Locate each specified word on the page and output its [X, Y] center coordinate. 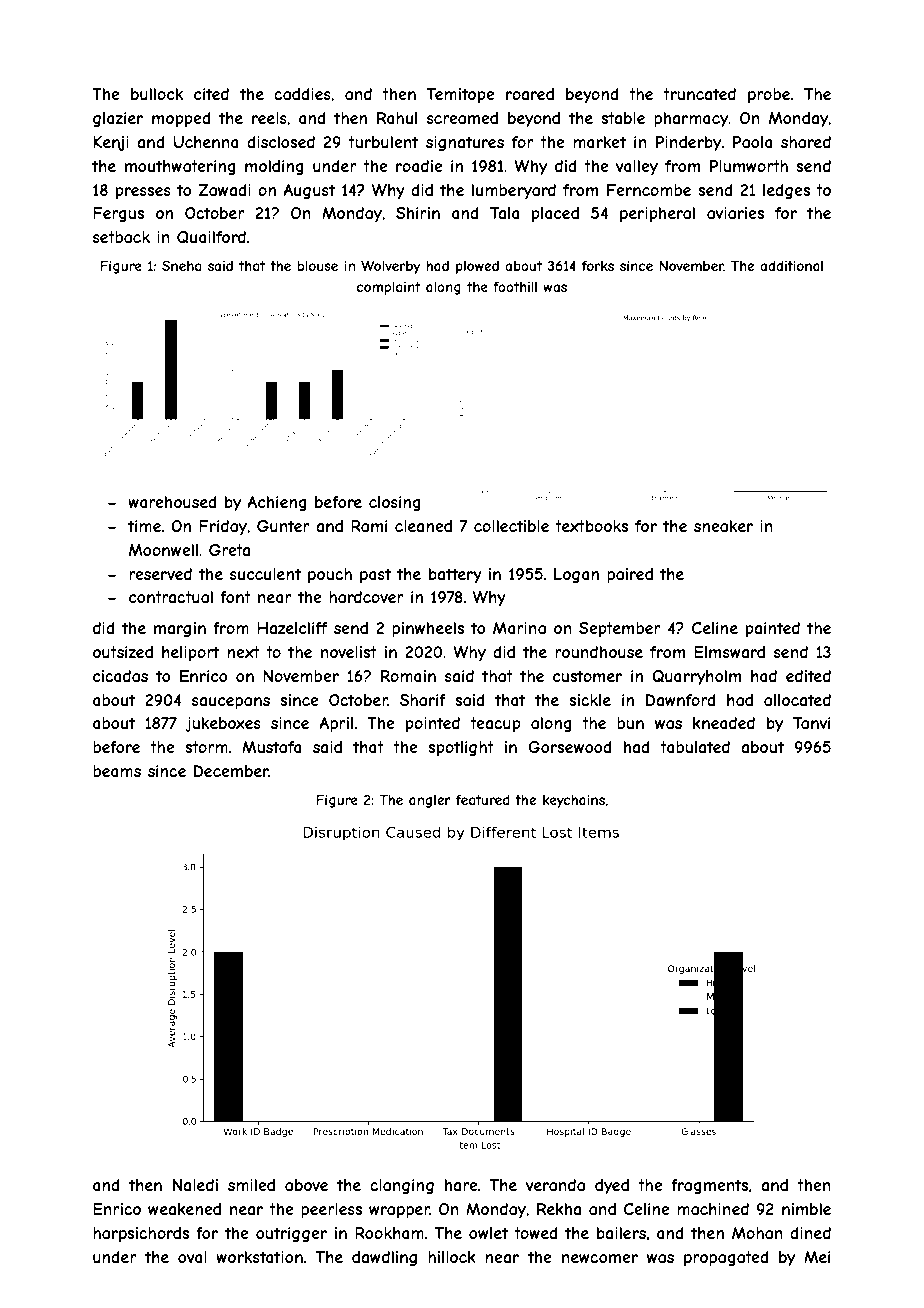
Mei [817, 1257]
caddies [302, 94]
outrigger [291, 1234]
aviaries [735, 213]
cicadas [120, 676]
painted [773, 629]
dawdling [384, 1258]
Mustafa [271, 747]
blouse [317, 266]
